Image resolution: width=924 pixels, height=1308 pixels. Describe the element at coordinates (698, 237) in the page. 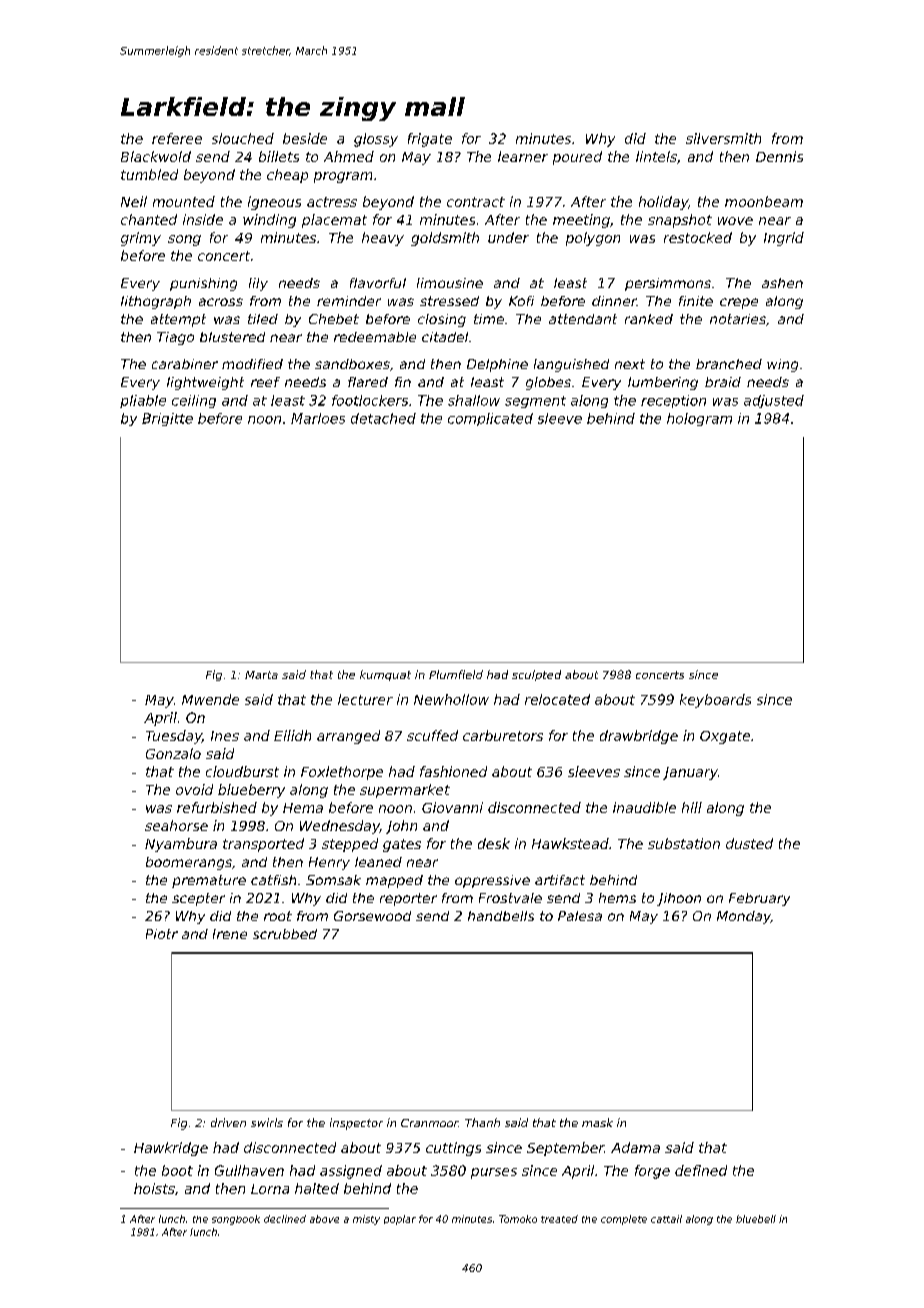

I see `restocked` at that location.
